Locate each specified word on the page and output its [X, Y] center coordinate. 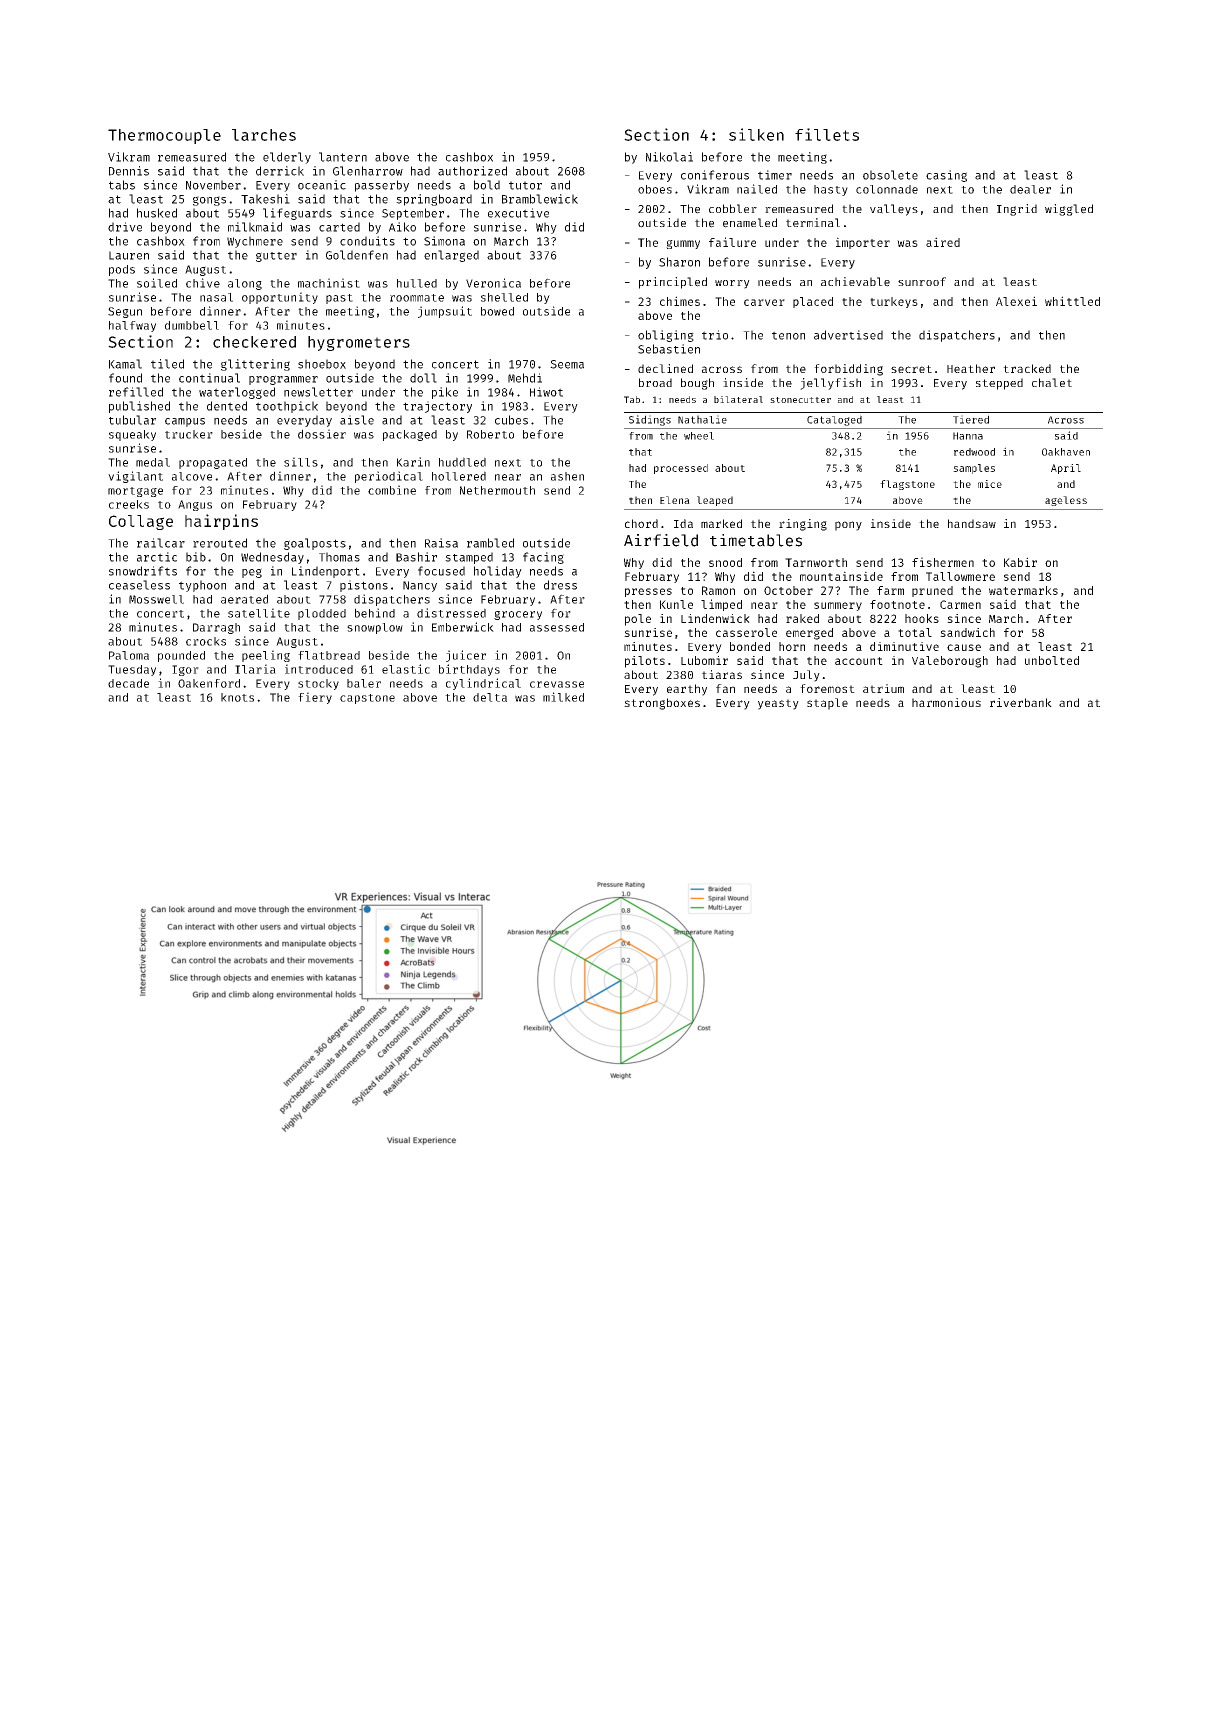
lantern [343, 157]
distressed [451, 613]
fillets [827, 134]
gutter [276, 257]
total [915, 632]
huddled [462, 462]
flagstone [907, 485]
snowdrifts [143, 571]
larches [264, 135]
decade [128, 683]
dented [227, 406]
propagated [213, 463]
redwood [974, 452]
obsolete [890, 175]
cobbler [733, 208]
